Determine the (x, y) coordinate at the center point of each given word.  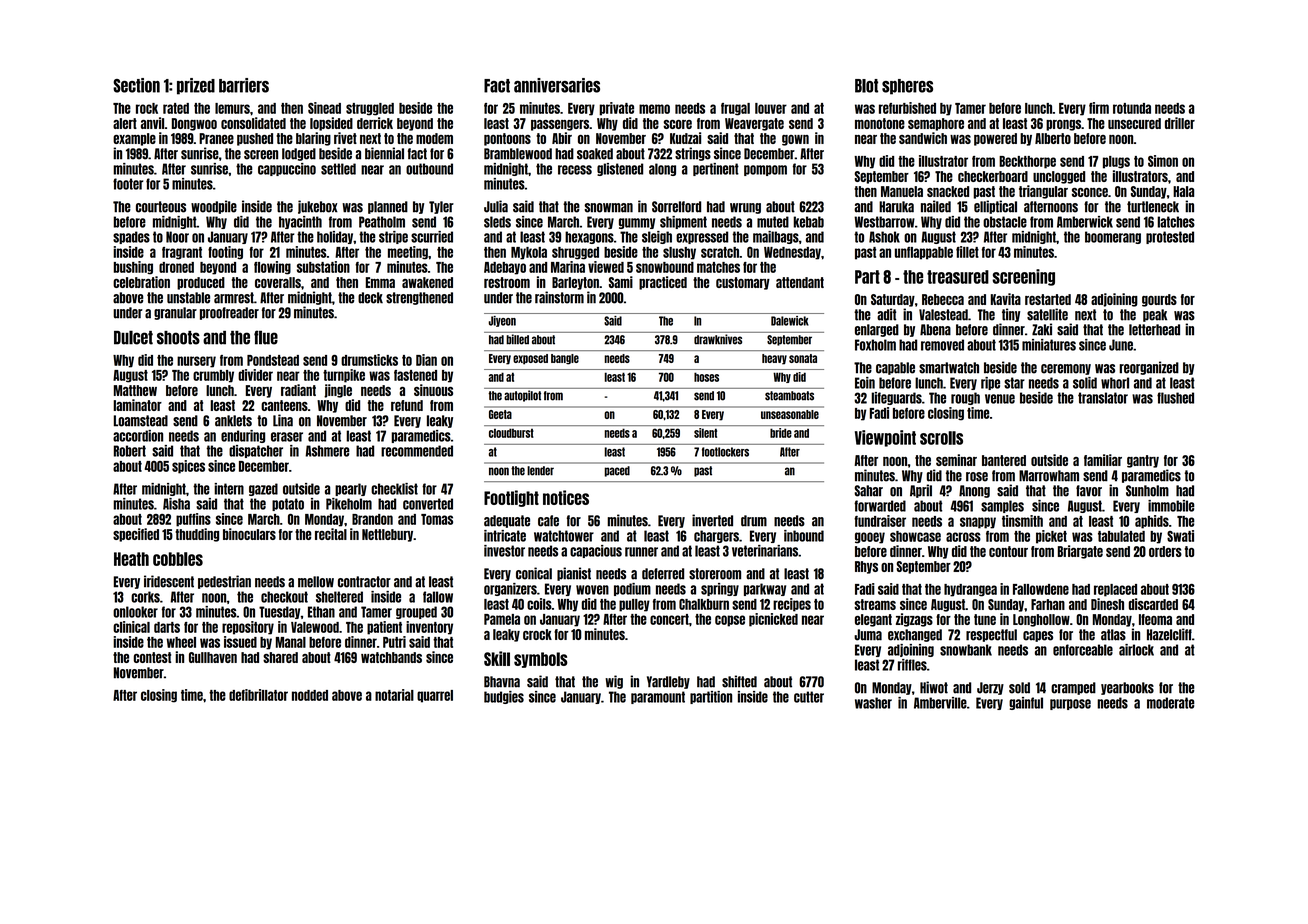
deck (370, 298)
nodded (310, 695)
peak (1155, 315)
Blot (866, 86)
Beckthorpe (1027, 162)
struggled (370, 109)
